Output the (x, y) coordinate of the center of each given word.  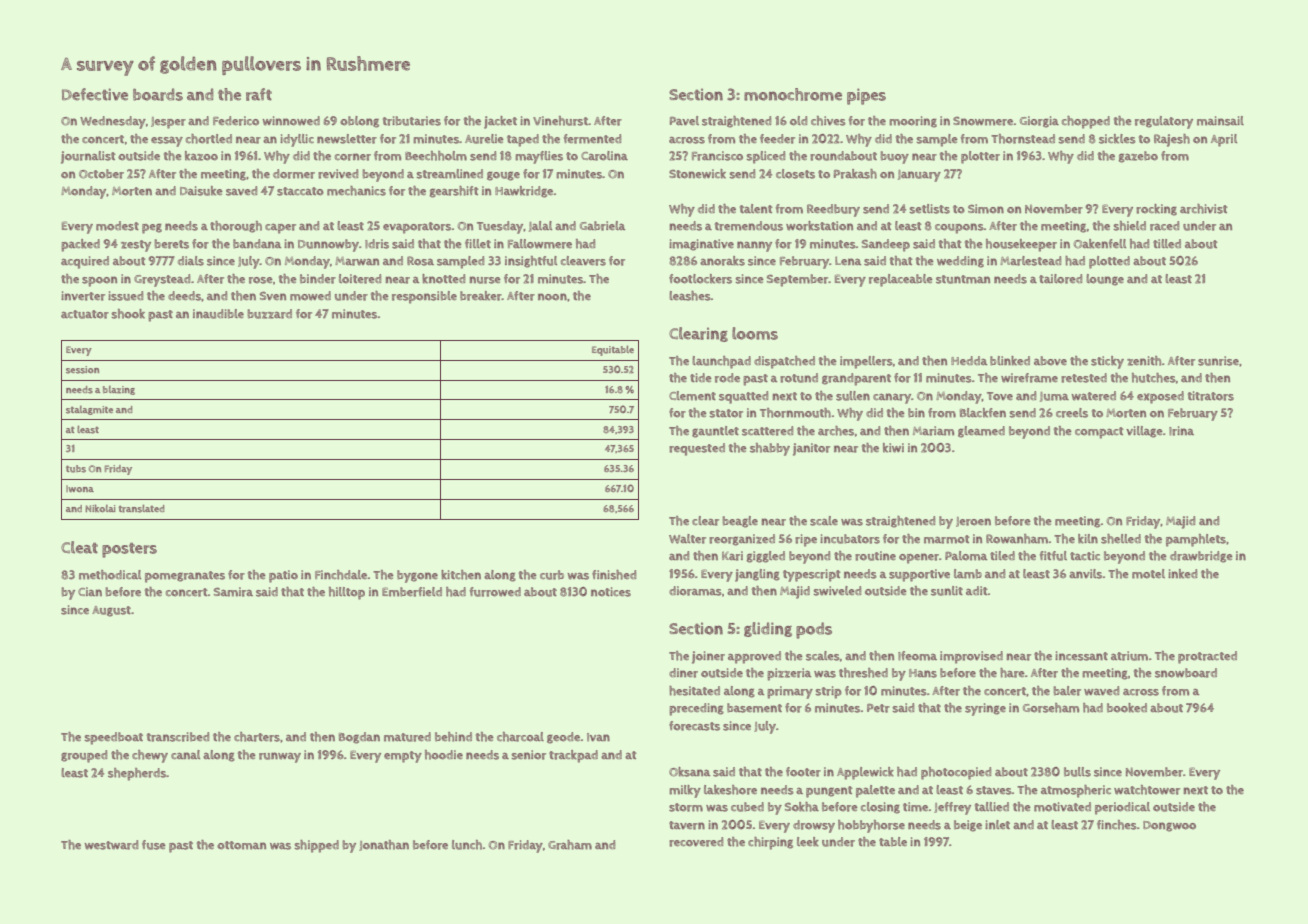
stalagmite (89, 410)
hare (1012, 673)
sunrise (1218, 361)
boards (158, 94)
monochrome (793, 94)
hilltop (347, 593)
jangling (757, 575)
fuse (154, 845)
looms (755, 333)
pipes (866, 96)
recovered (696, 842)
